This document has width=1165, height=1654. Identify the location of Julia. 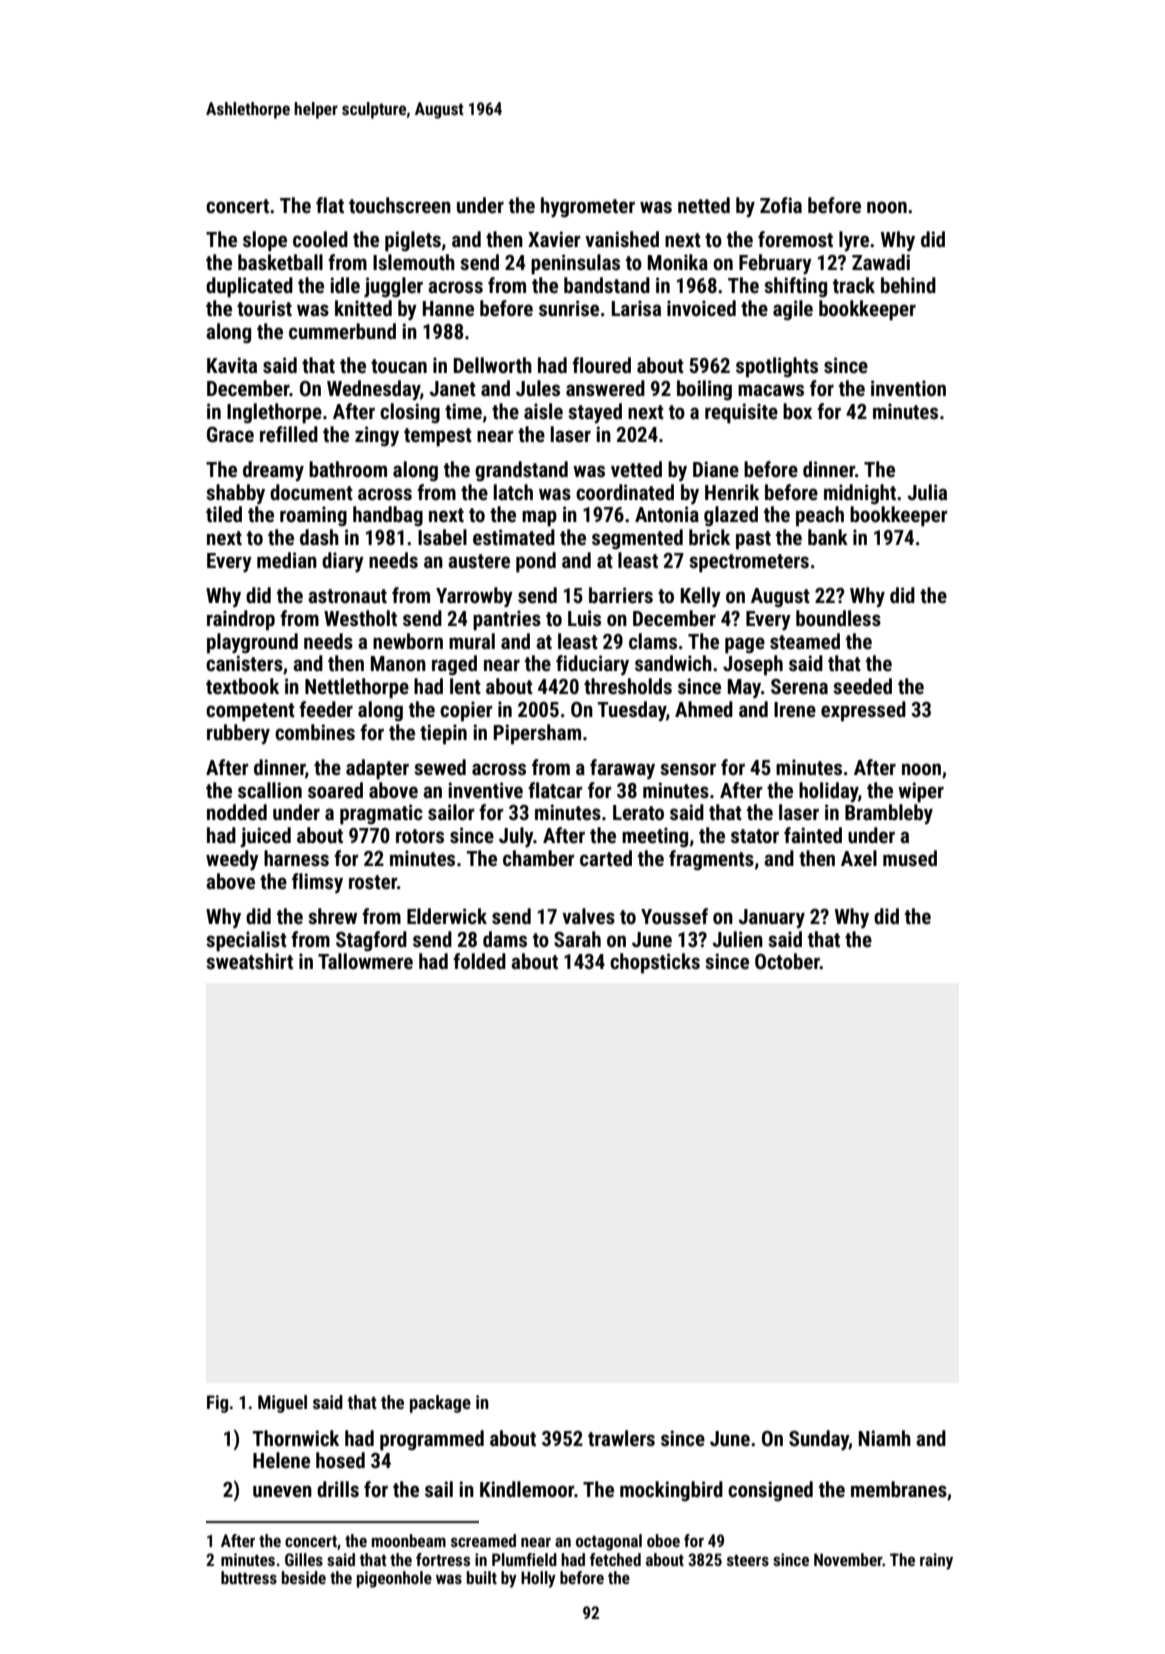
(927, 492).
